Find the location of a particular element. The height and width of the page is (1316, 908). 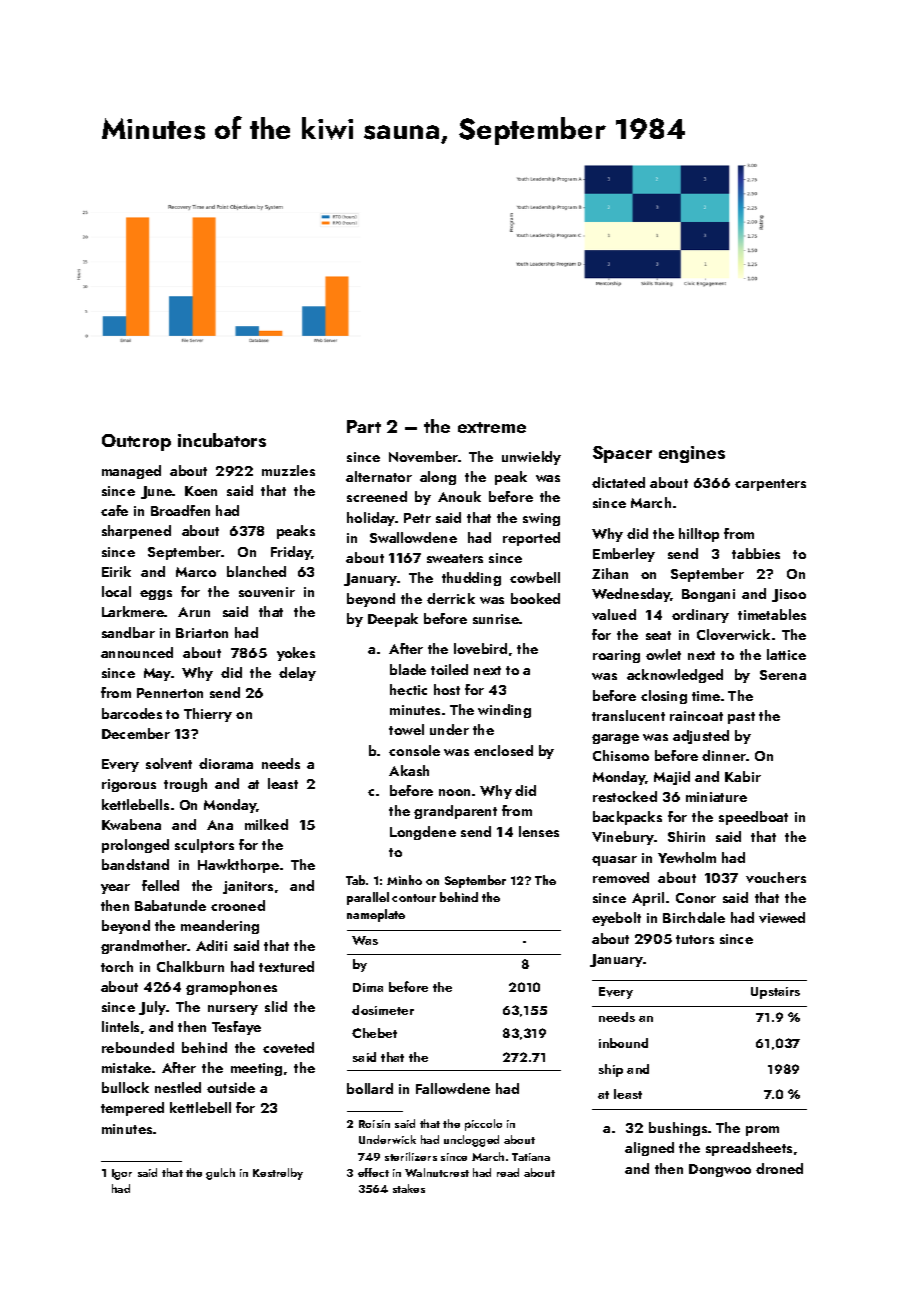

Longdene is located at coordinates (423, 833).
